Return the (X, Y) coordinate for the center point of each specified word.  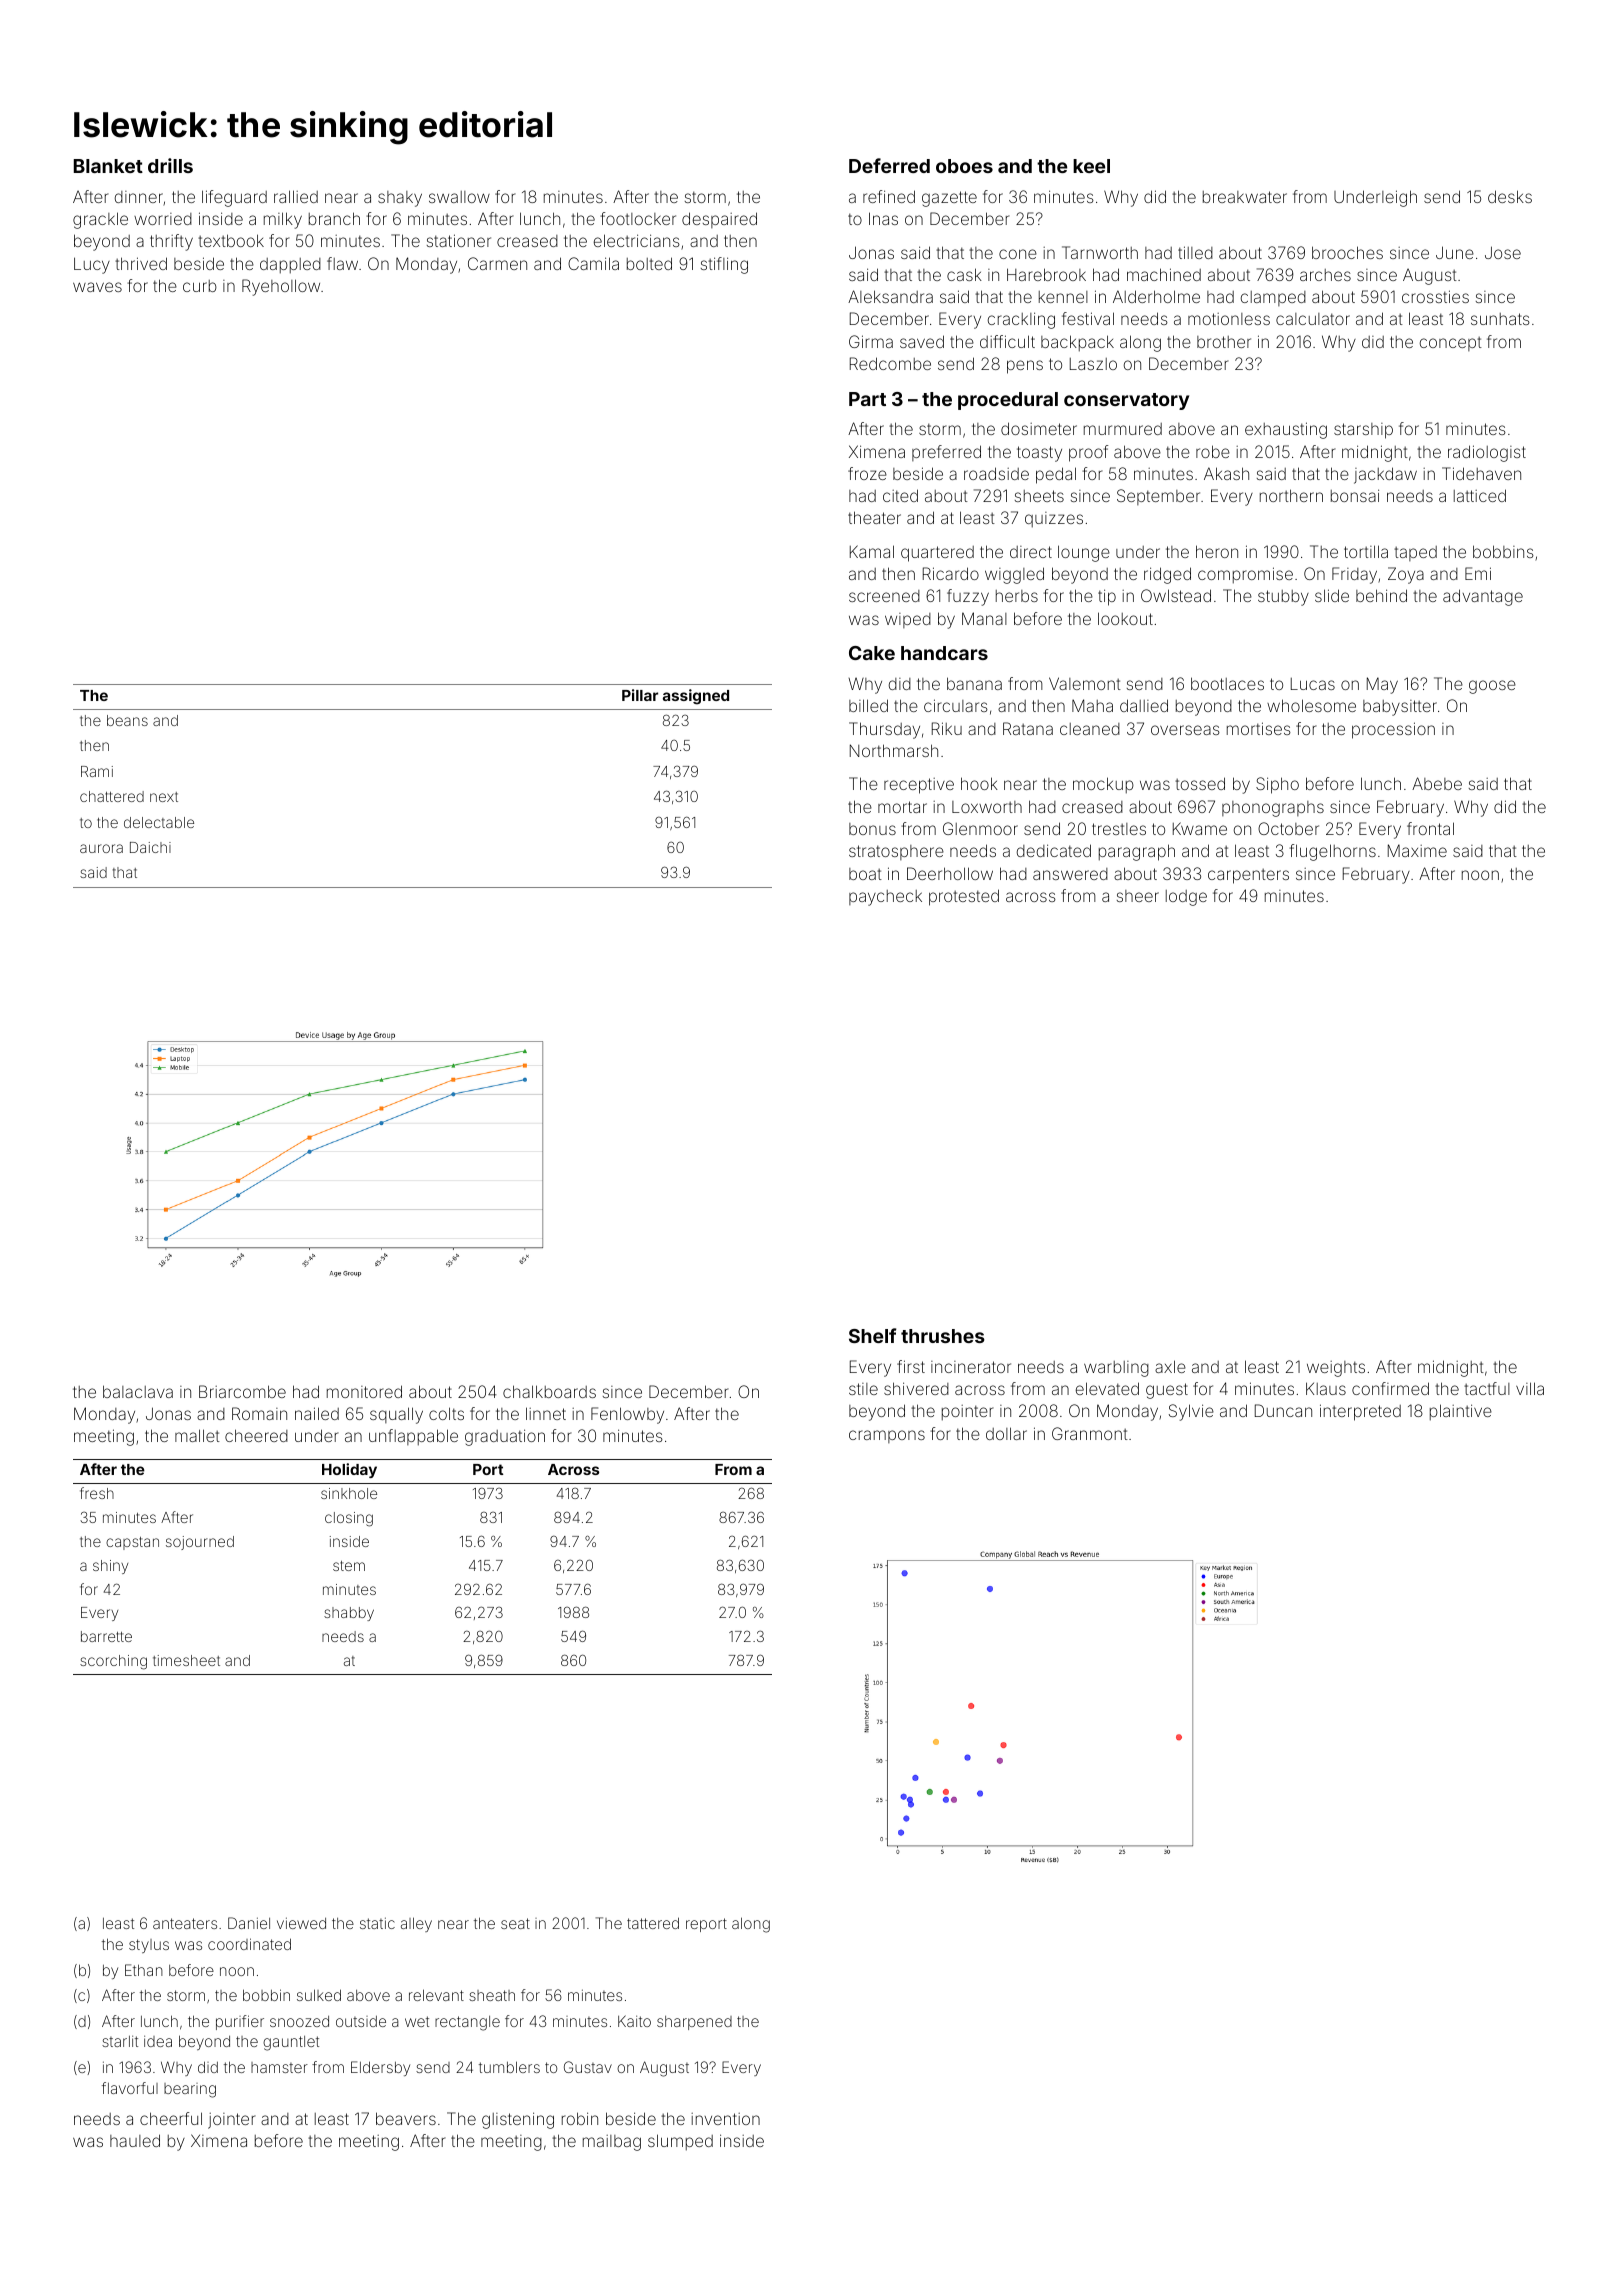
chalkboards (549, 1391)
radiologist (1487, 453)
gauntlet (291, 2043)
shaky (400, 199)
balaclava (138, 1391)
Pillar (640, 695)
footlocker (638, 218)
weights (1336, 1369)
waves (97, 287)
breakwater (1245, 197)
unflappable (413, 1437)
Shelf (873, 1335)
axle (1170, 1366)
